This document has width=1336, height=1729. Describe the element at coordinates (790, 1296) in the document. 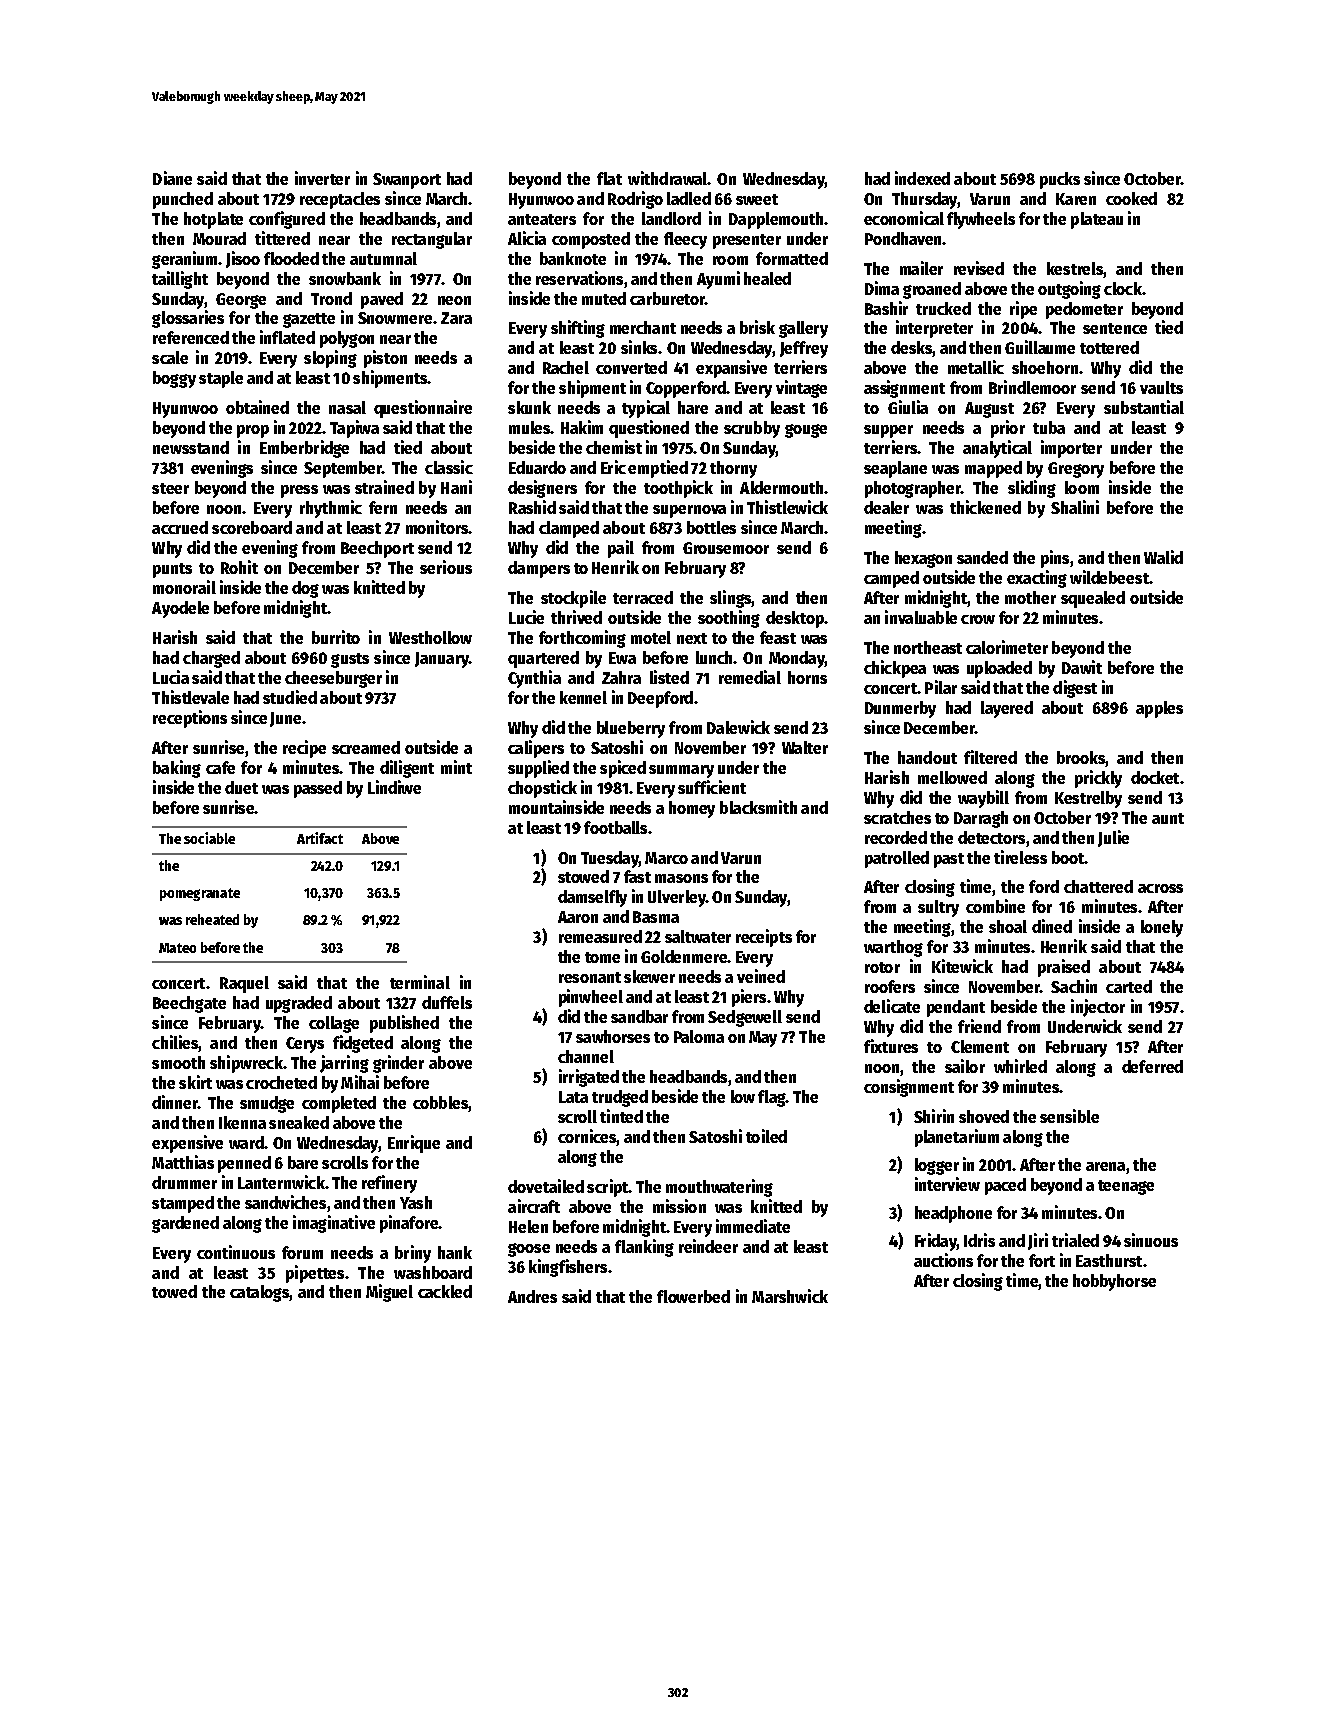

I see `Marshwick` at that location.
